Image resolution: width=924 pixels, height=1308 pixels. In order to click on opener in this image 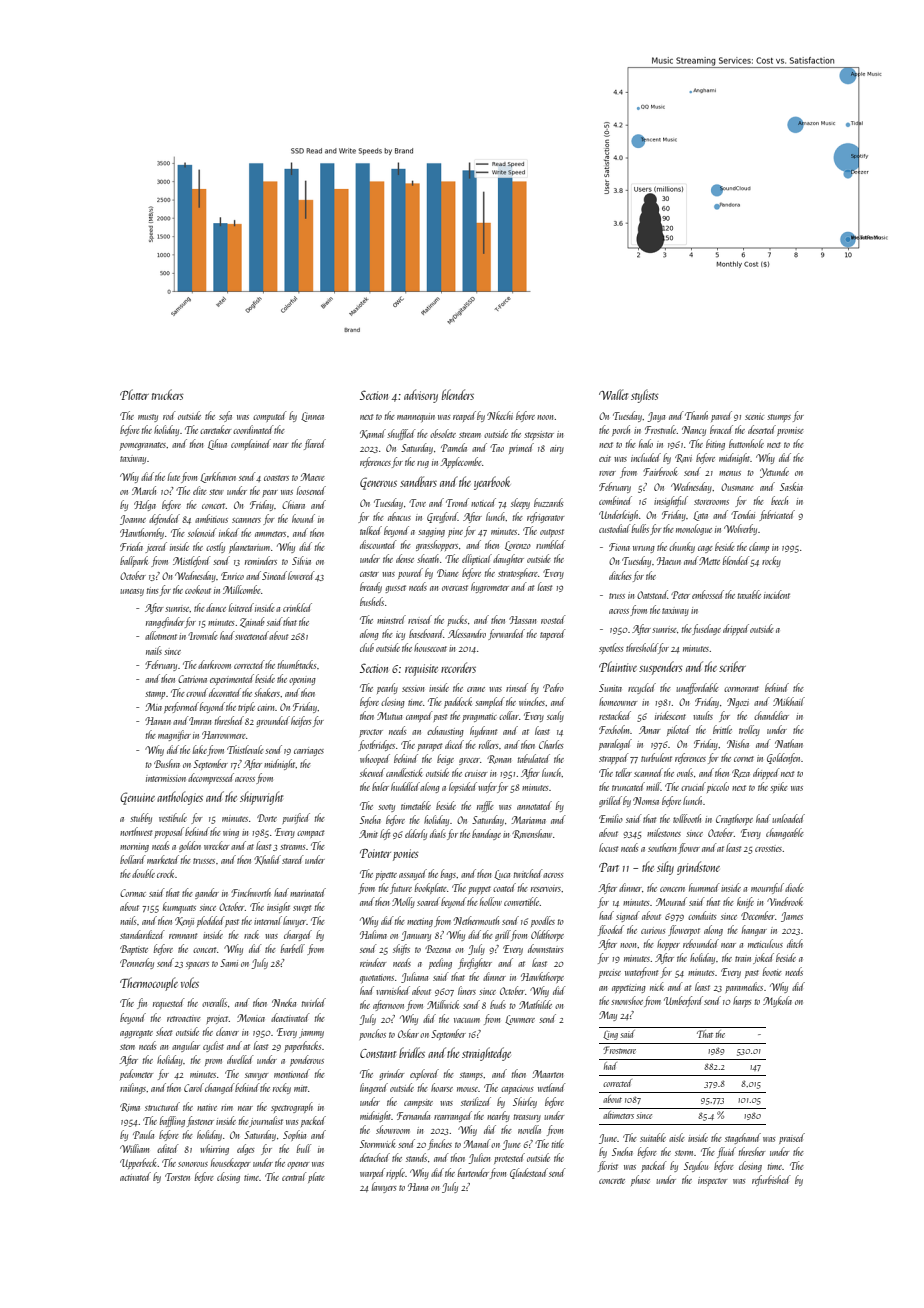, I will do `click(298, 1165)`.
